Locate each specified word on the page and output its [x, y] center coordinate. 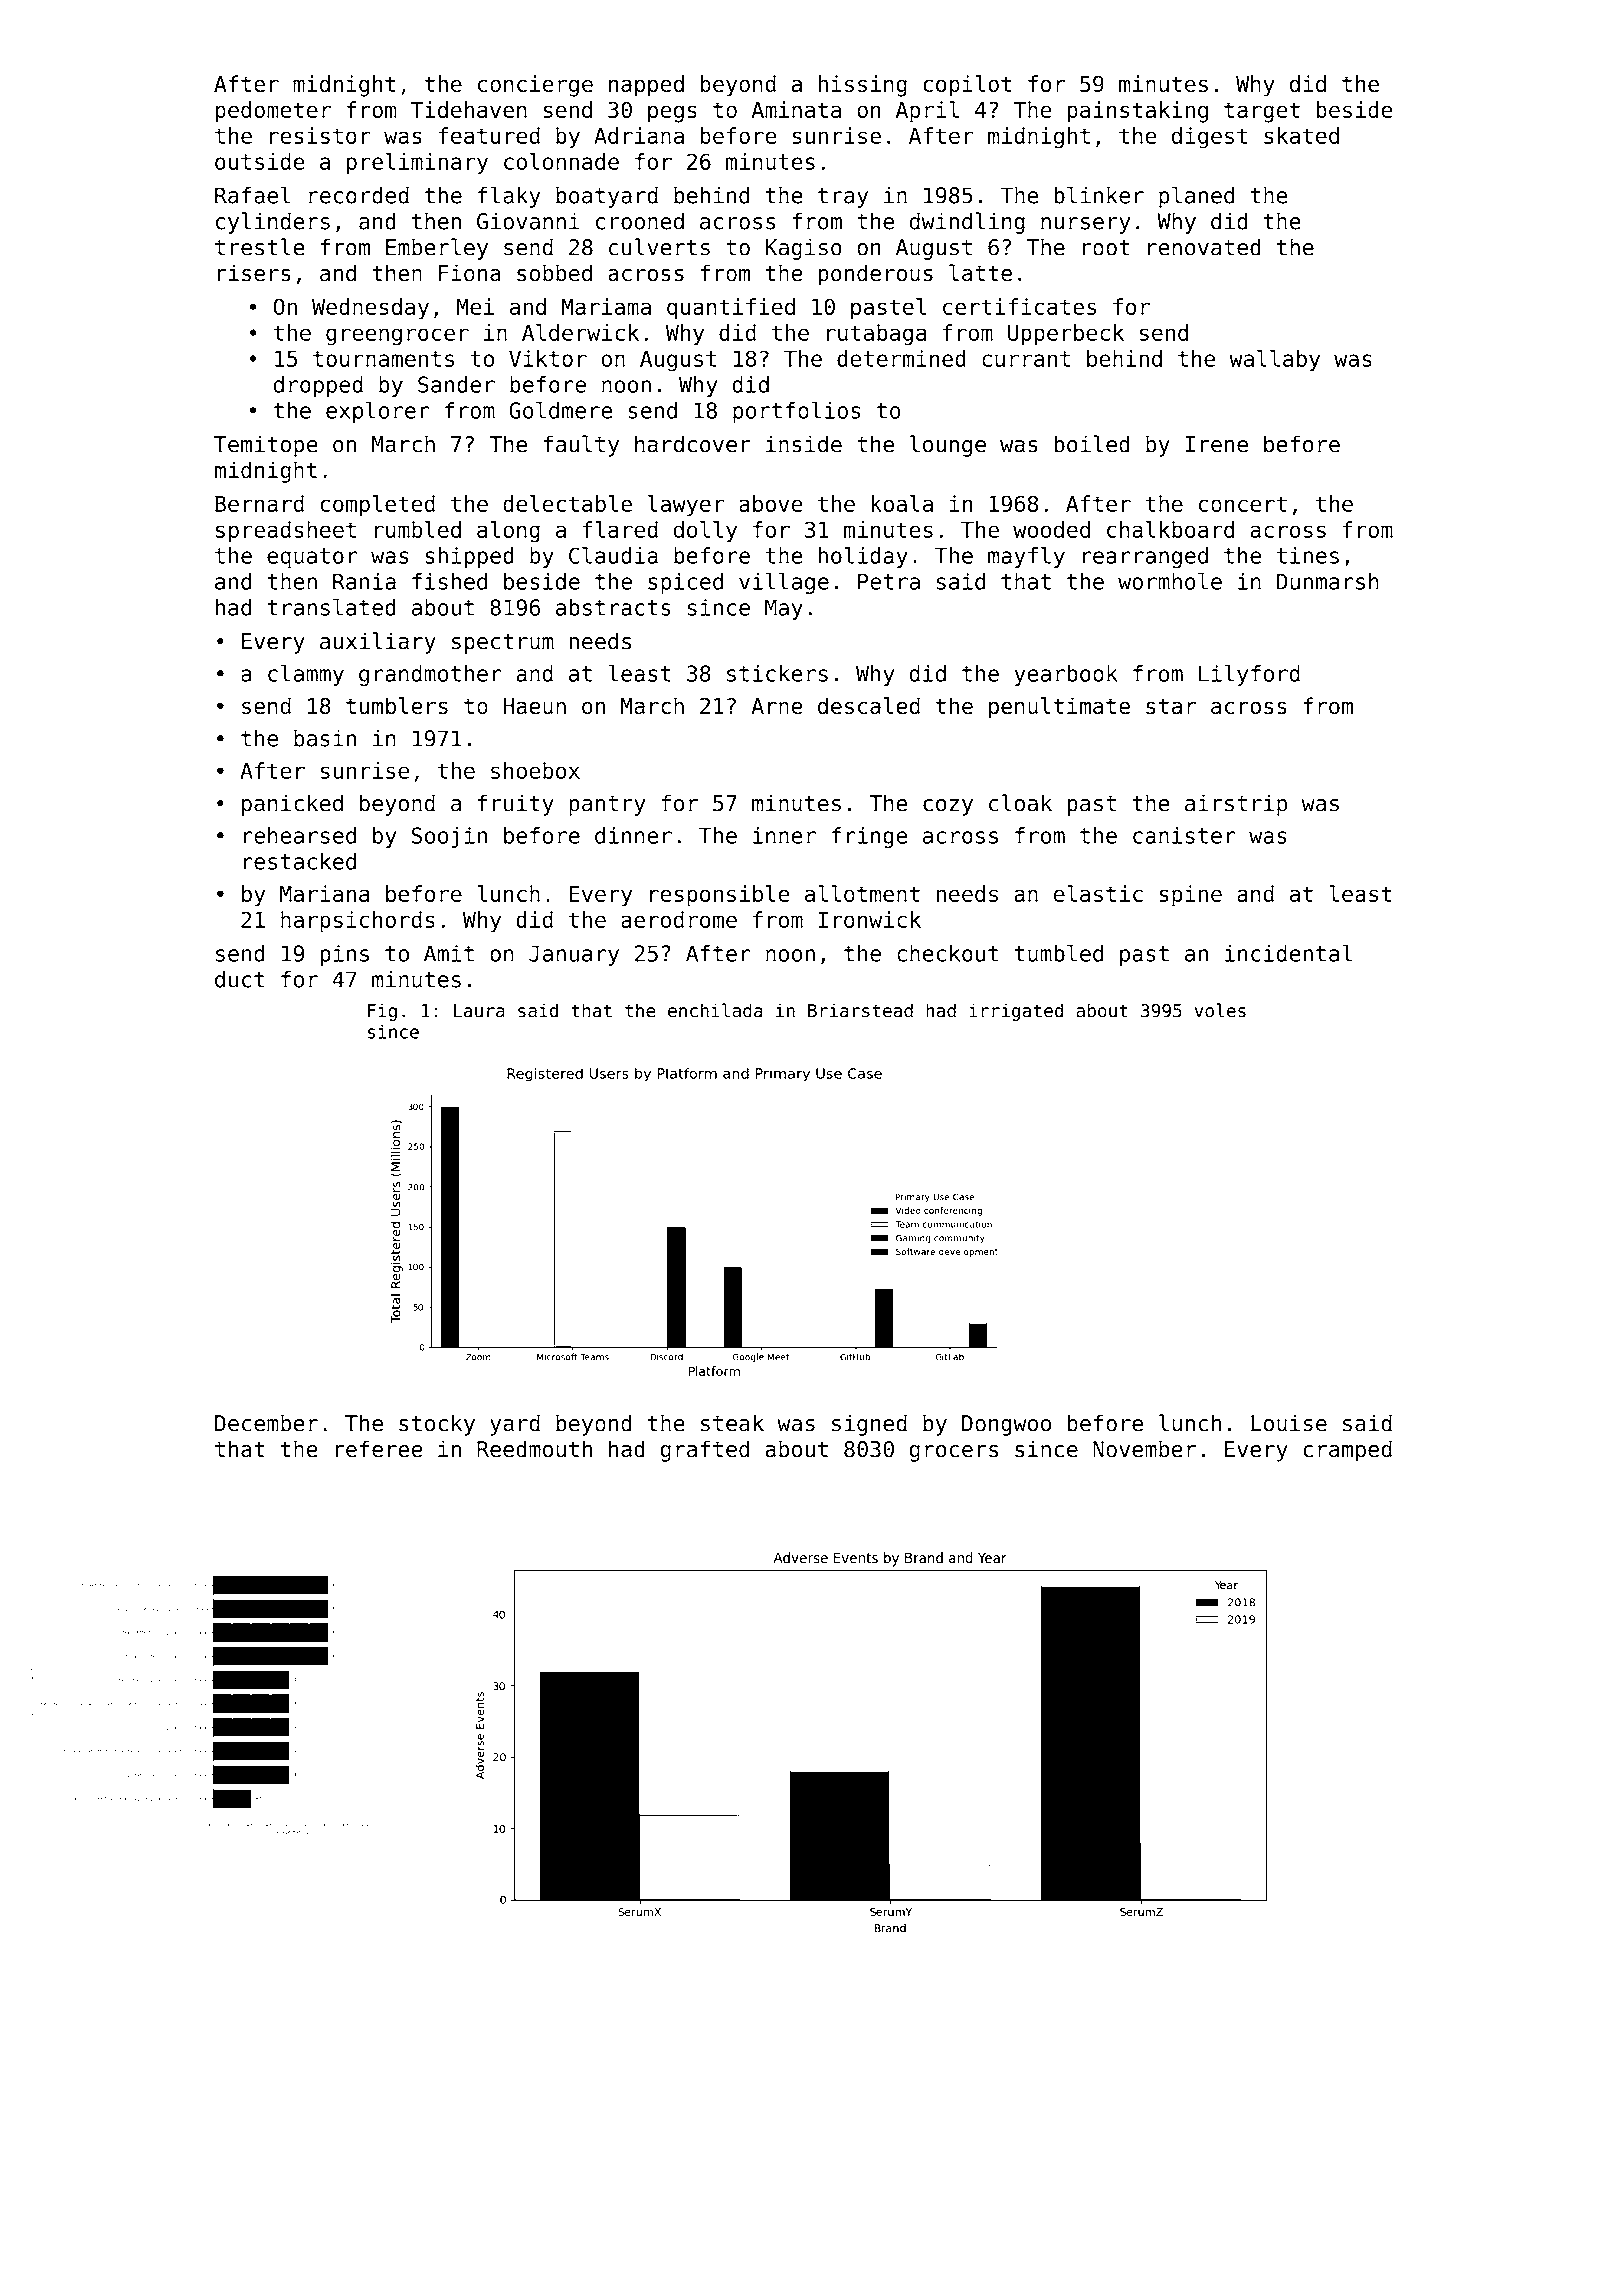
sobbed [554, 272]
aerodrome [679, 919]
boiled [1092, 444]
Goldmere [561, 410]
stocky [437, 1425]
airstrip [1236, 805]
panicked [292, 805]
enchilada [715, 1010]
